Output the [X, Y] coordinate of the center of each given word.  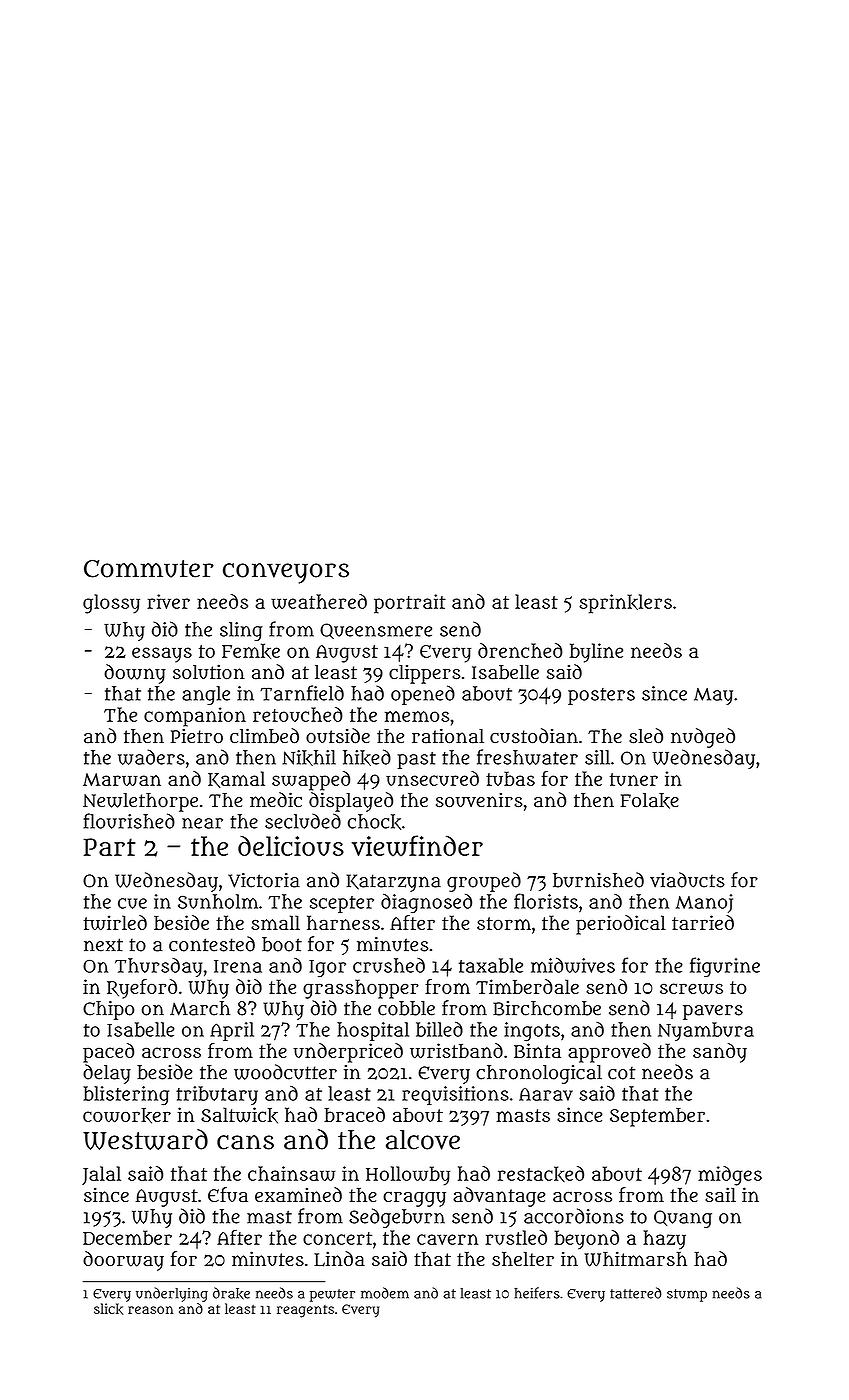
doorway [123, 1261]
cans [245, 1142]
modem [385, 1293]
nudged [703, 738]
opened [423, 695]
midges [730, 1176]
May [713, 696]
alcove [423, 1140]
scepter [342, 904]
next [103, 945]
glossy [111, 604]
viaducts [687, 880]
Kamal [236, 779]
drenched [520, 650]
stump [687, 1295]
